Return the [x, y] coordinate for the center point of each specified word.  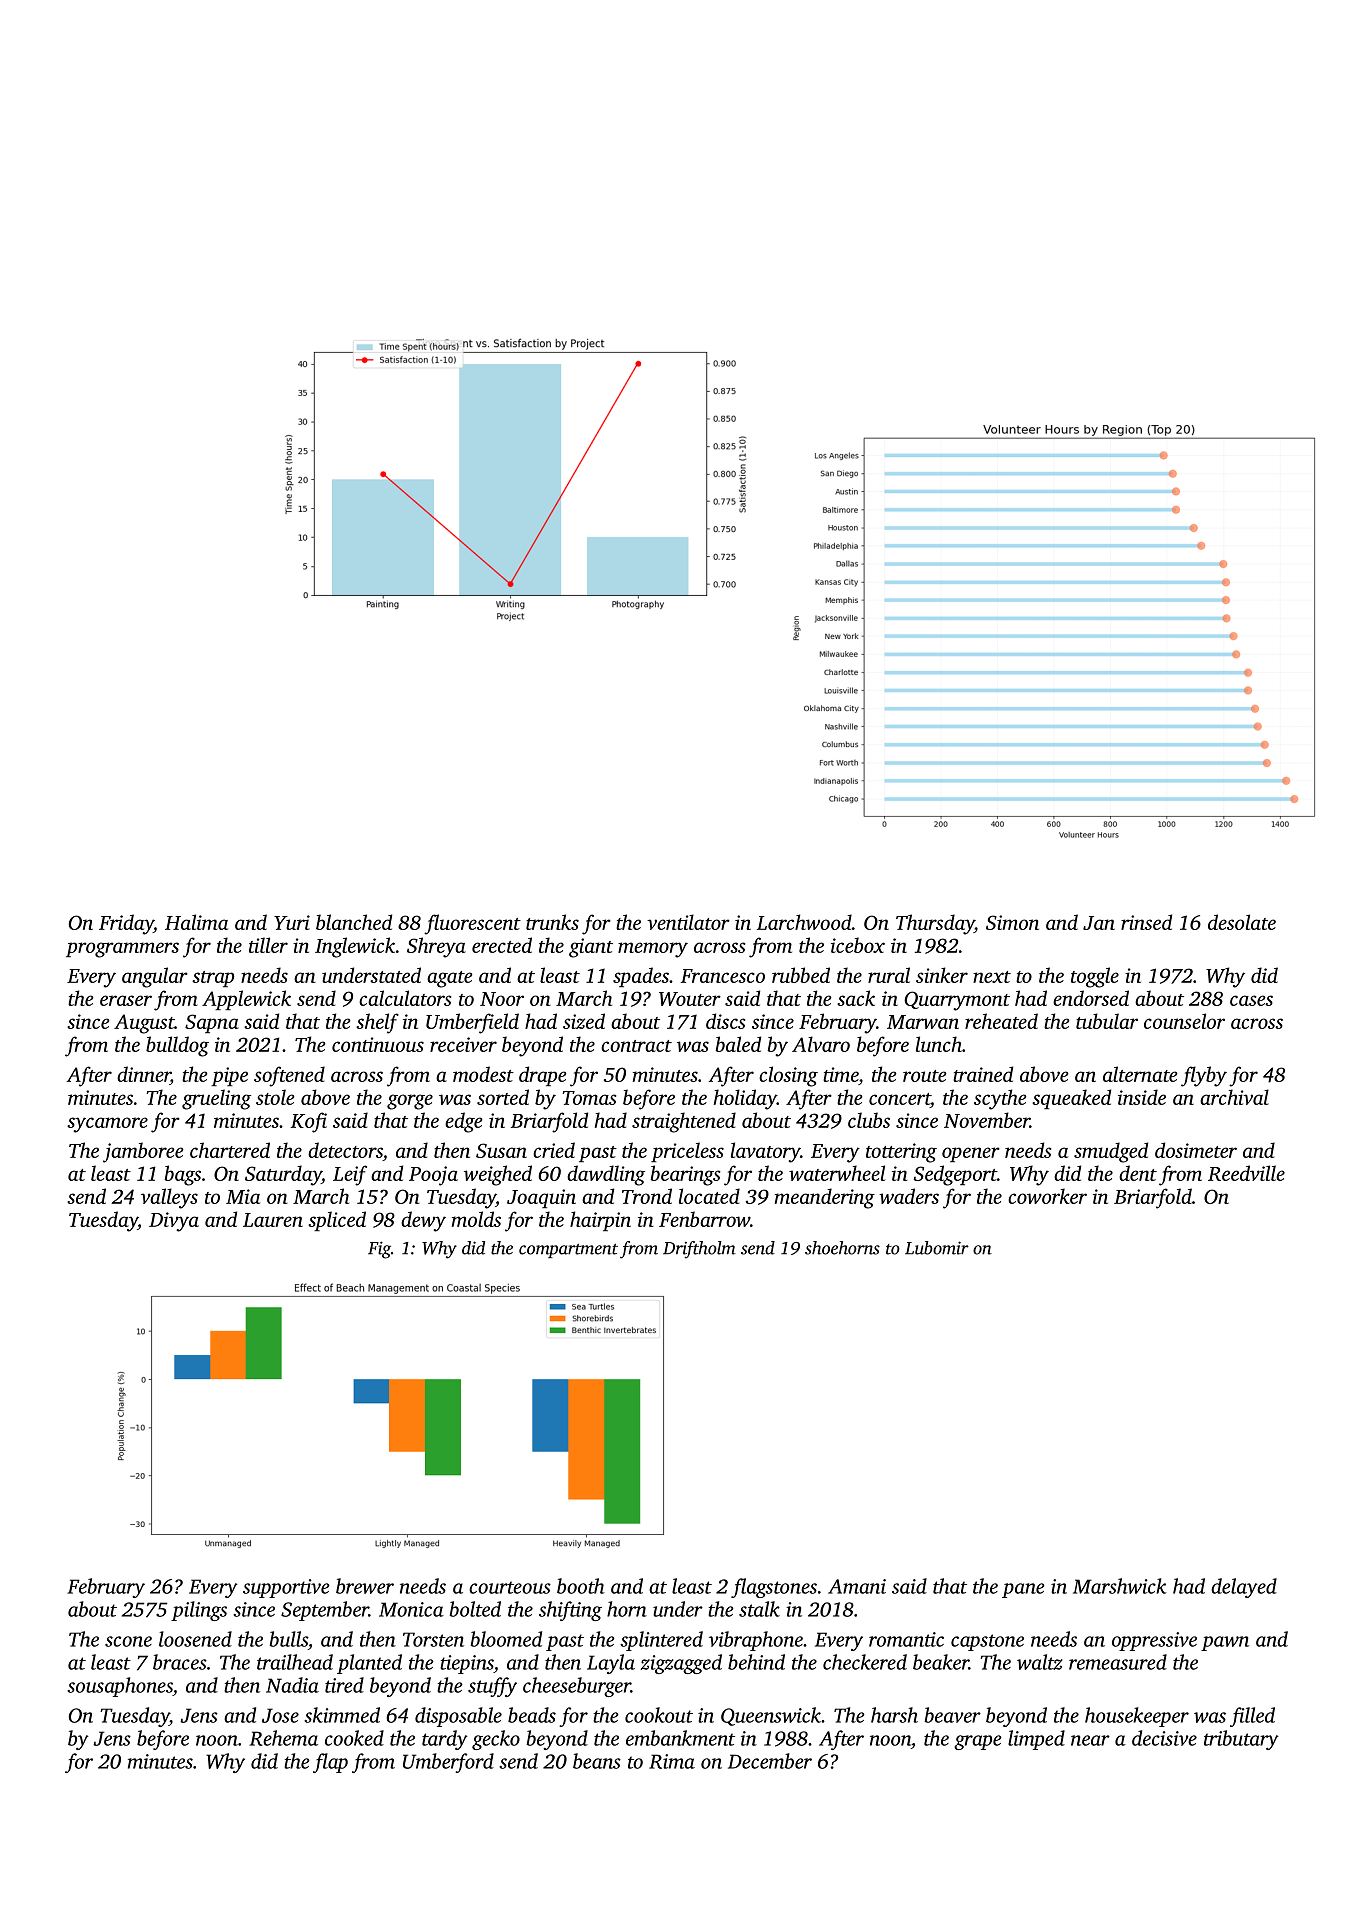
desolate [1242, 922]
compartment [568, 1251]
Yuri [292, 922]
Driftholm [699, 1250]
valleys [169, 1198]
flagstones [774, 1588]
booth [581, 1586]
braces [180, 1662]
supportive [286, 1588]
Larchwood [804, 922]
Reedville [1246, 1173]
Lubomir [937, 1248]
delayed [1244, 1588]
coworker [1047, 1196]
